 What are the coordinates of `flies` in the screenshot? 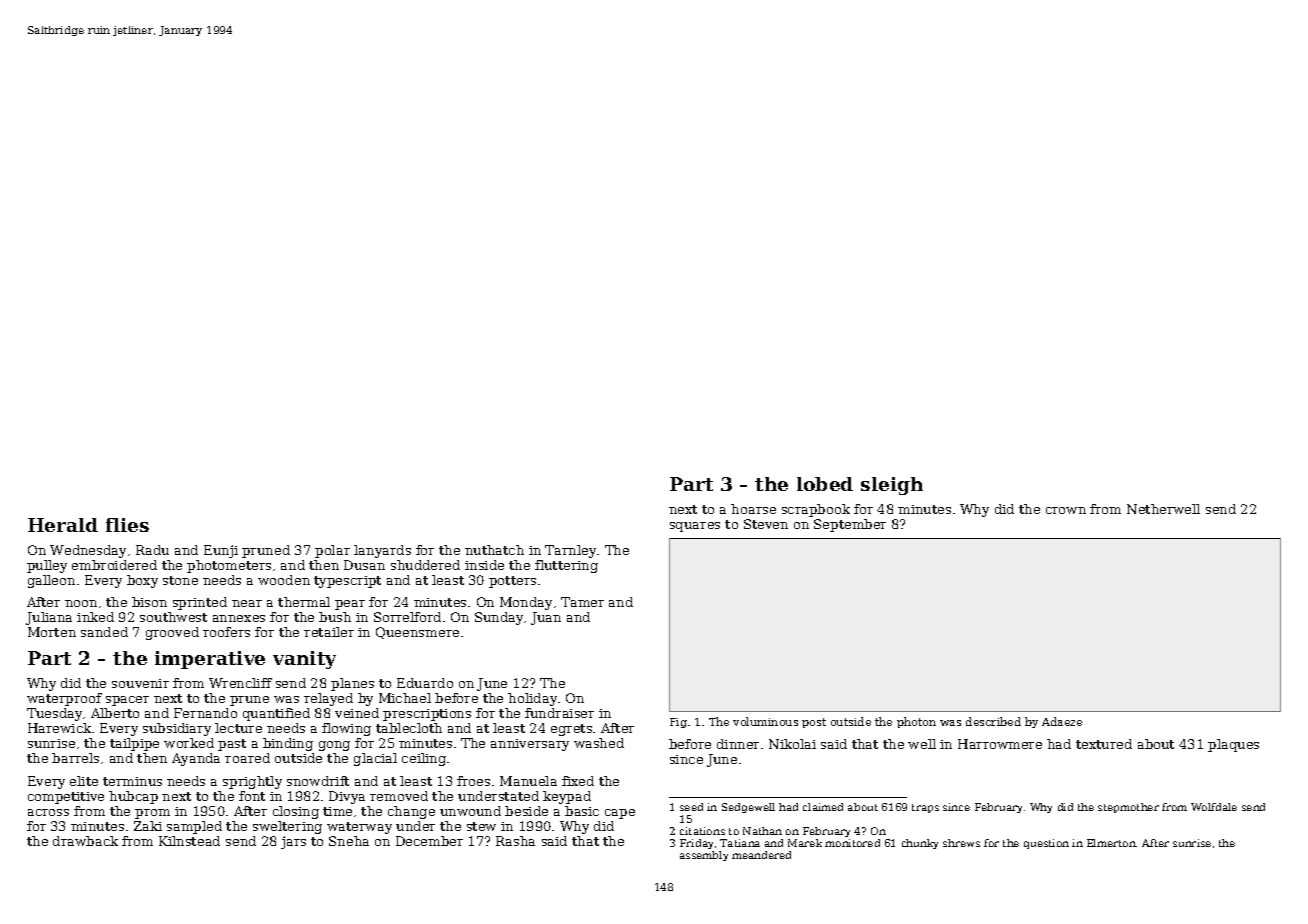 It's located at (127, 525).
